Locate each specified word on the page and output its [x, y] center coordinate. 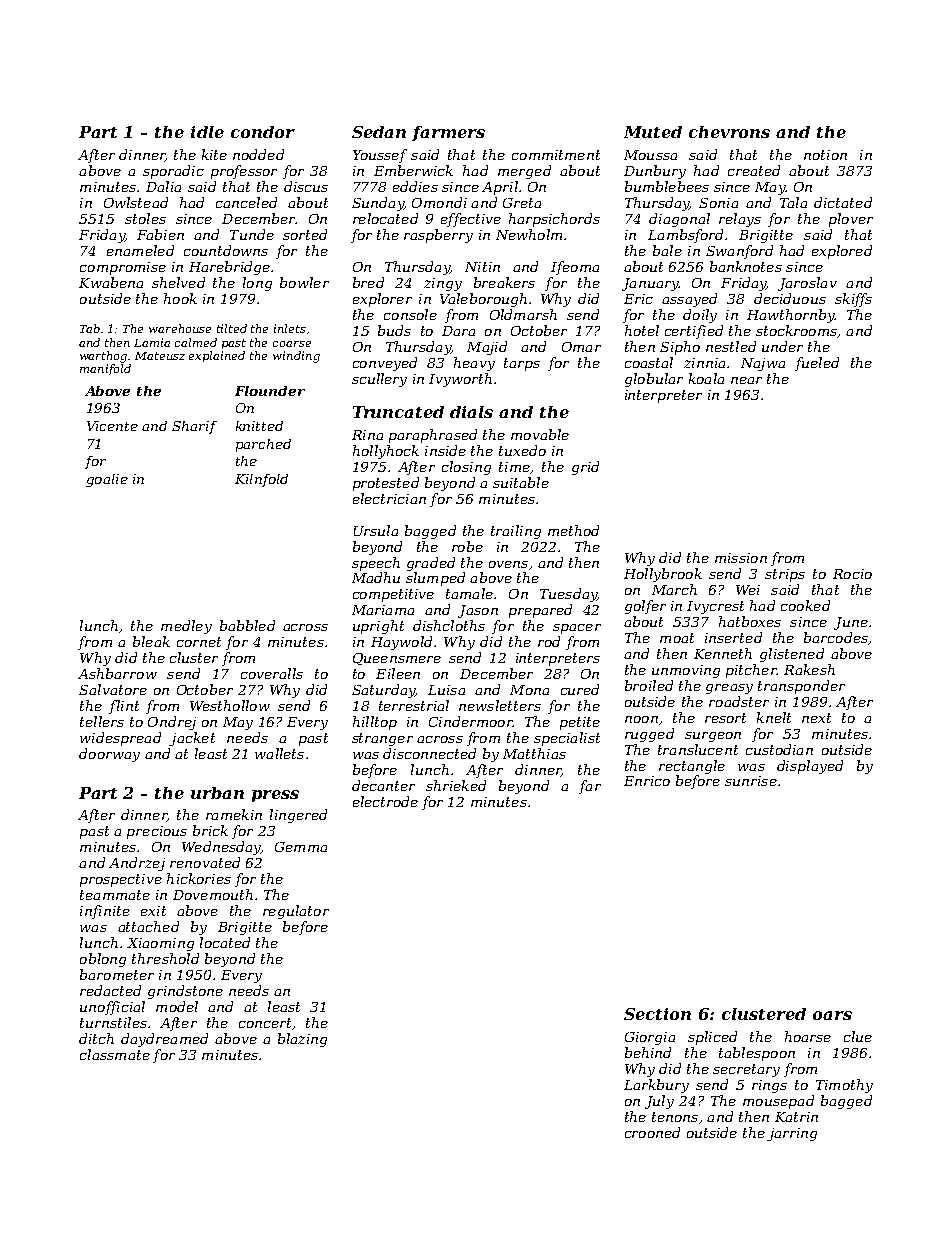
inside [445, 450]
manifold [105, 369]
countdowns [226, 250]
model [177, 1006]
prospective [121, 880]
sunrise [751, 781]
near [746, 380]
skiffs [853, 300]
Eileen [398, 673]
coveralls [272, 673]
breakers [504, 282]
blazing [302, 1040]
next [816, 718]
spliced [712, 1038]
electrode [385, 801]
